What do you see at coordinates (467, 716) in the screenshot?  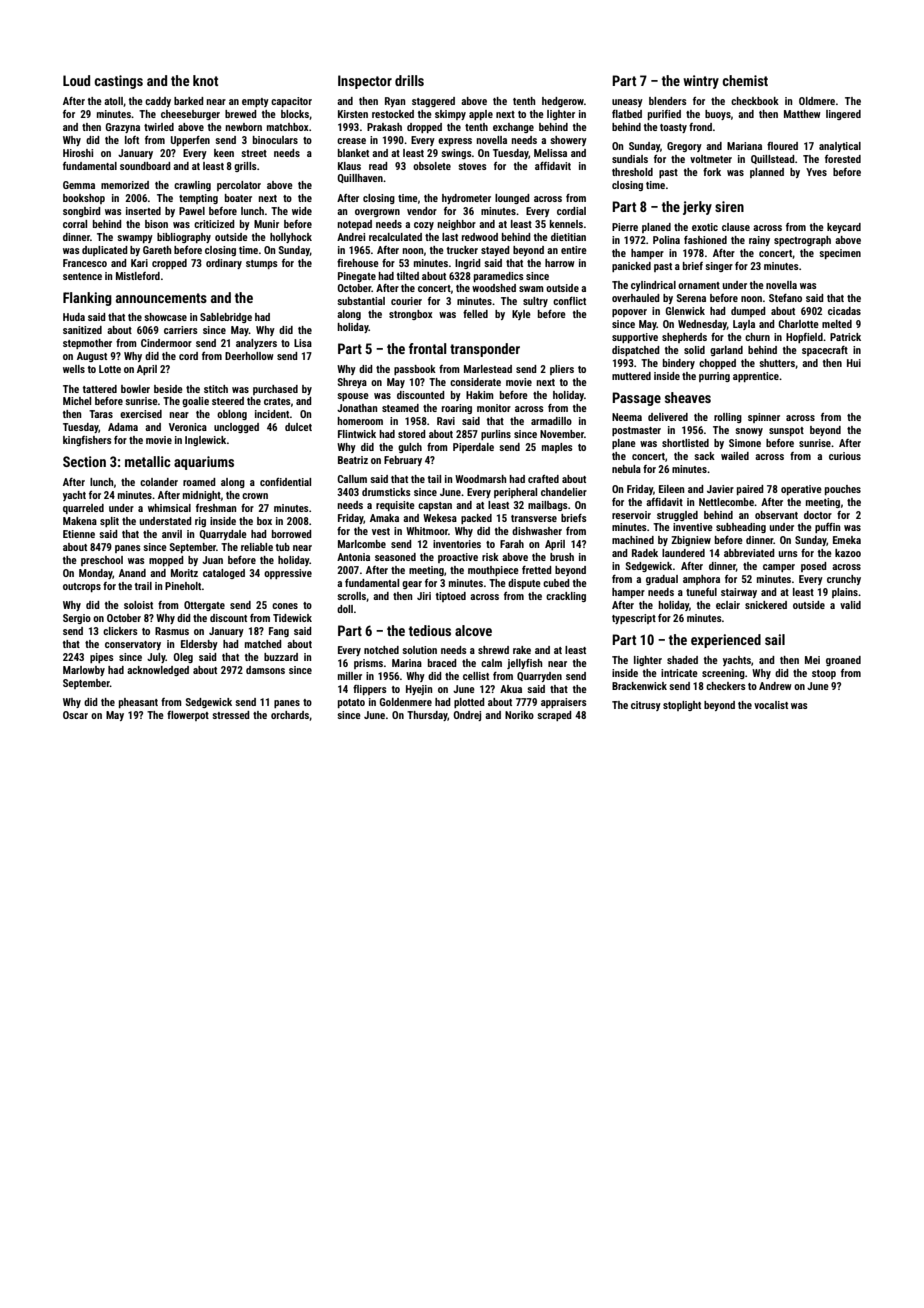 I see `Ondrej` at bounding box center [467, 716].
